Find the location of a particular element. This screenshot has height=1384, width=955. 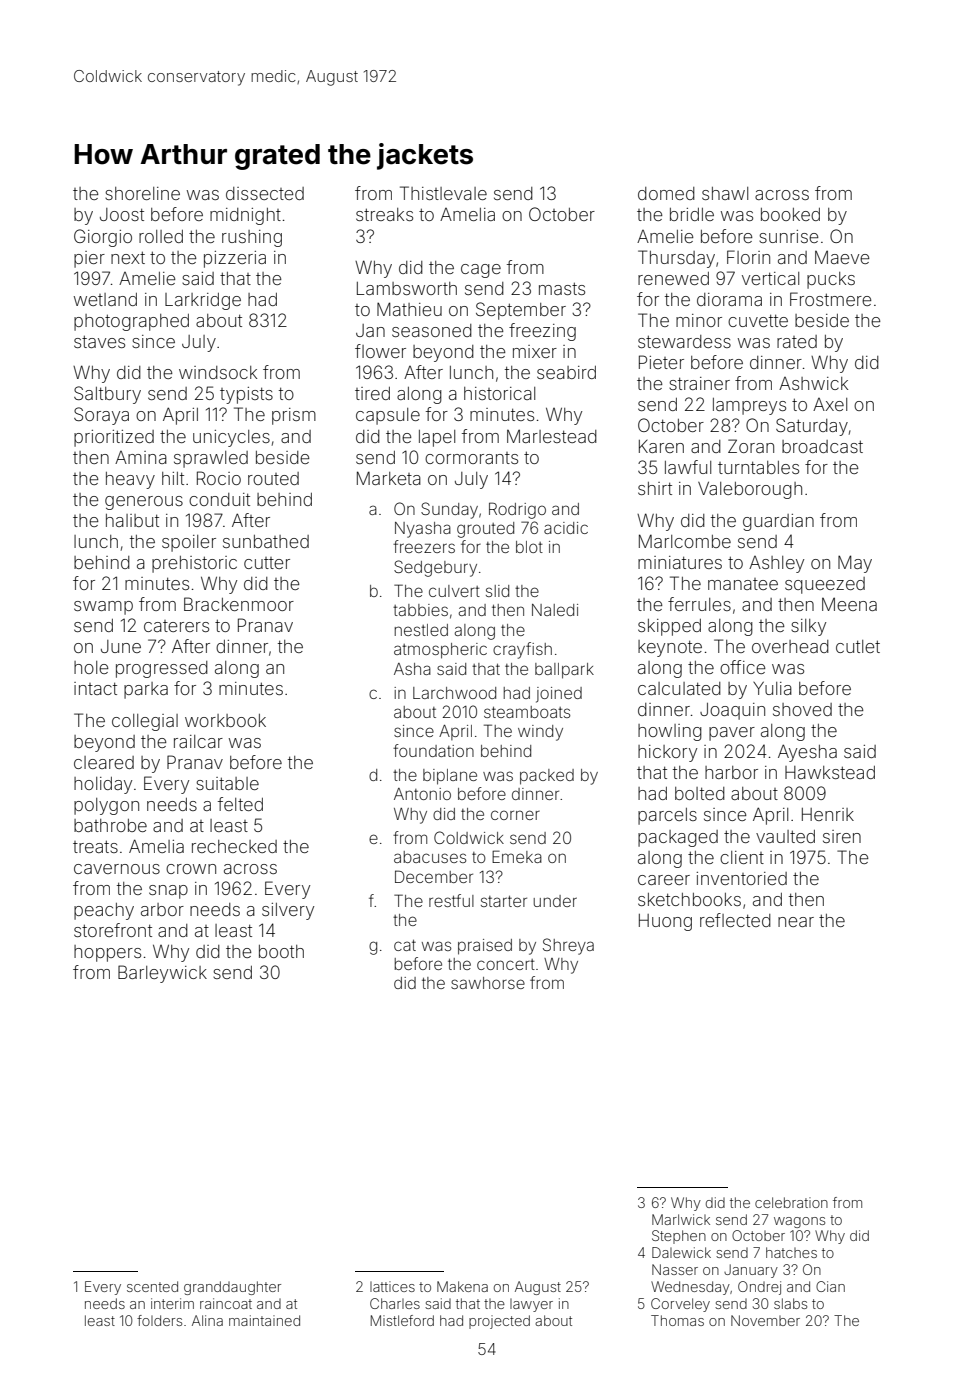

historical is located at coordinates (499, 393).
